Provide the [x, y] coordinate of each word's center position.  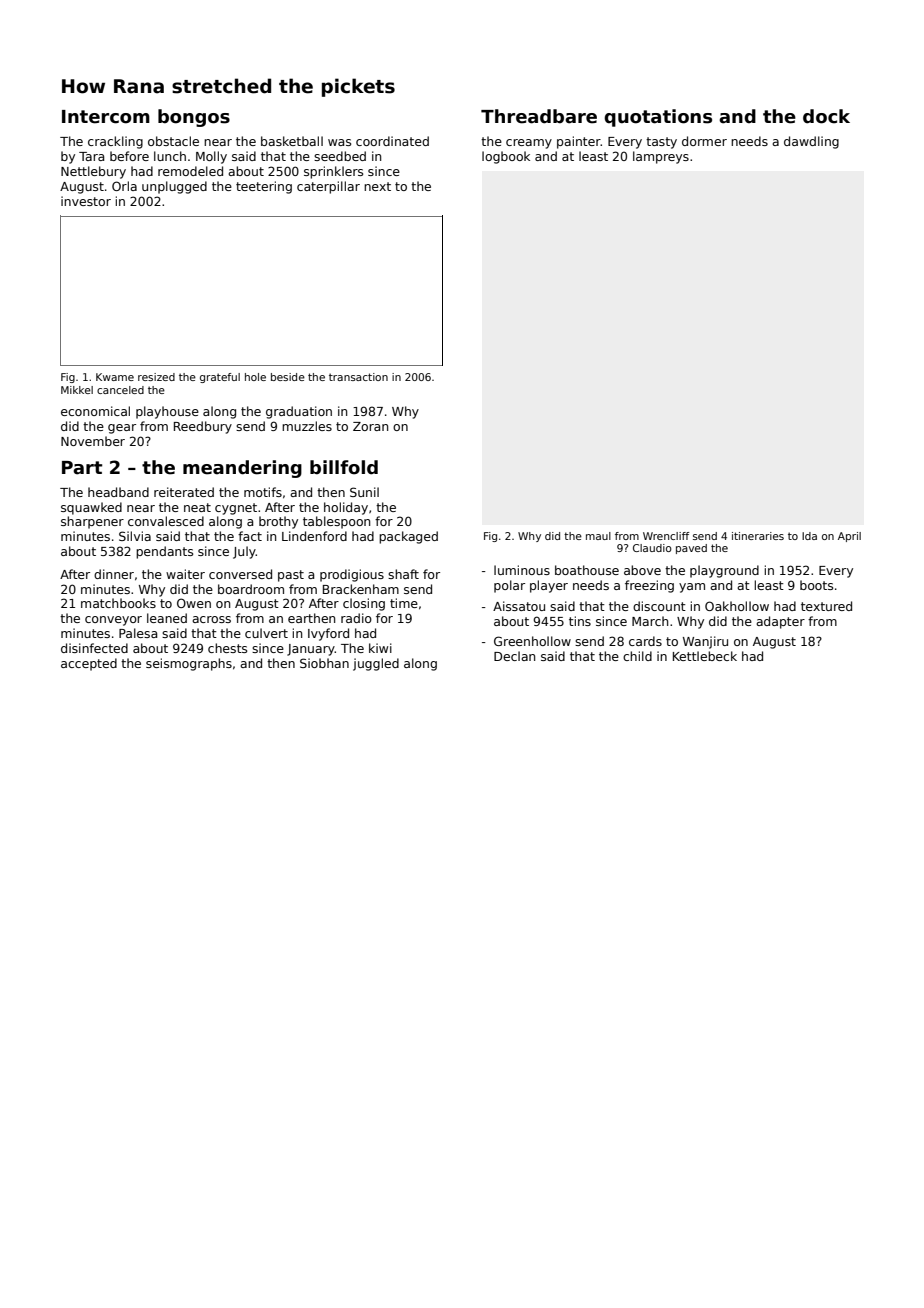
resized [156, 377]
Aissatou [519, 606]
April [849, 537]
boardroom [251, 589]
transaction [358, 377]
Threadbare [539, 116]
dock [826, 116]
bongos [194, 118]
